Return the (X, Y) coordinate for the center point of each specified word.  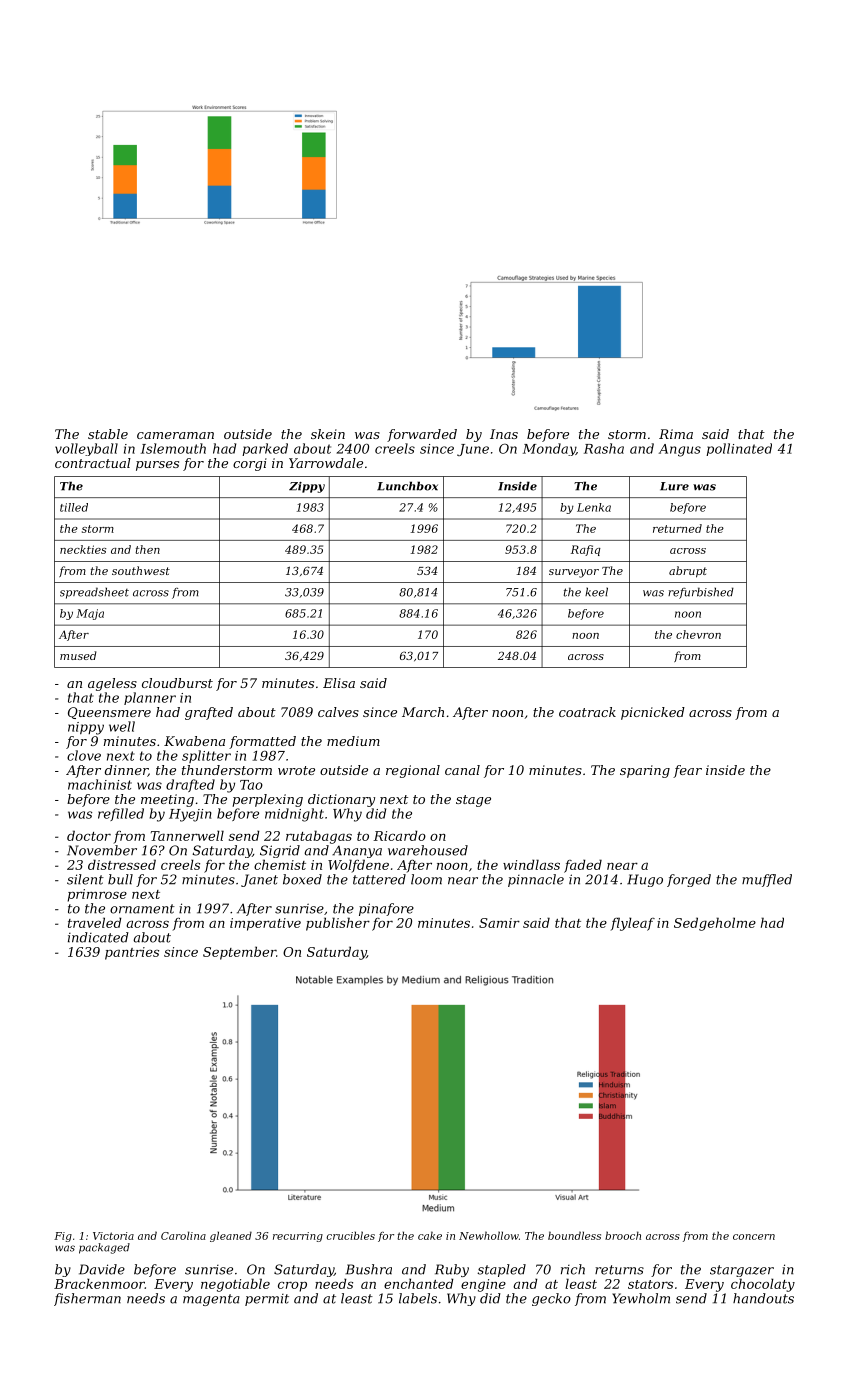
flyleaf (633, 924)
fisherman (87, 1299)
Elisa (339, 683)
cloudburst (177, 683)
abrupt (688, 572)
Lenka (594, 507)
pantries (132, 953)
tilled (74, 507)
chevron (698, 634)
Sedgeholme (715, 924)
